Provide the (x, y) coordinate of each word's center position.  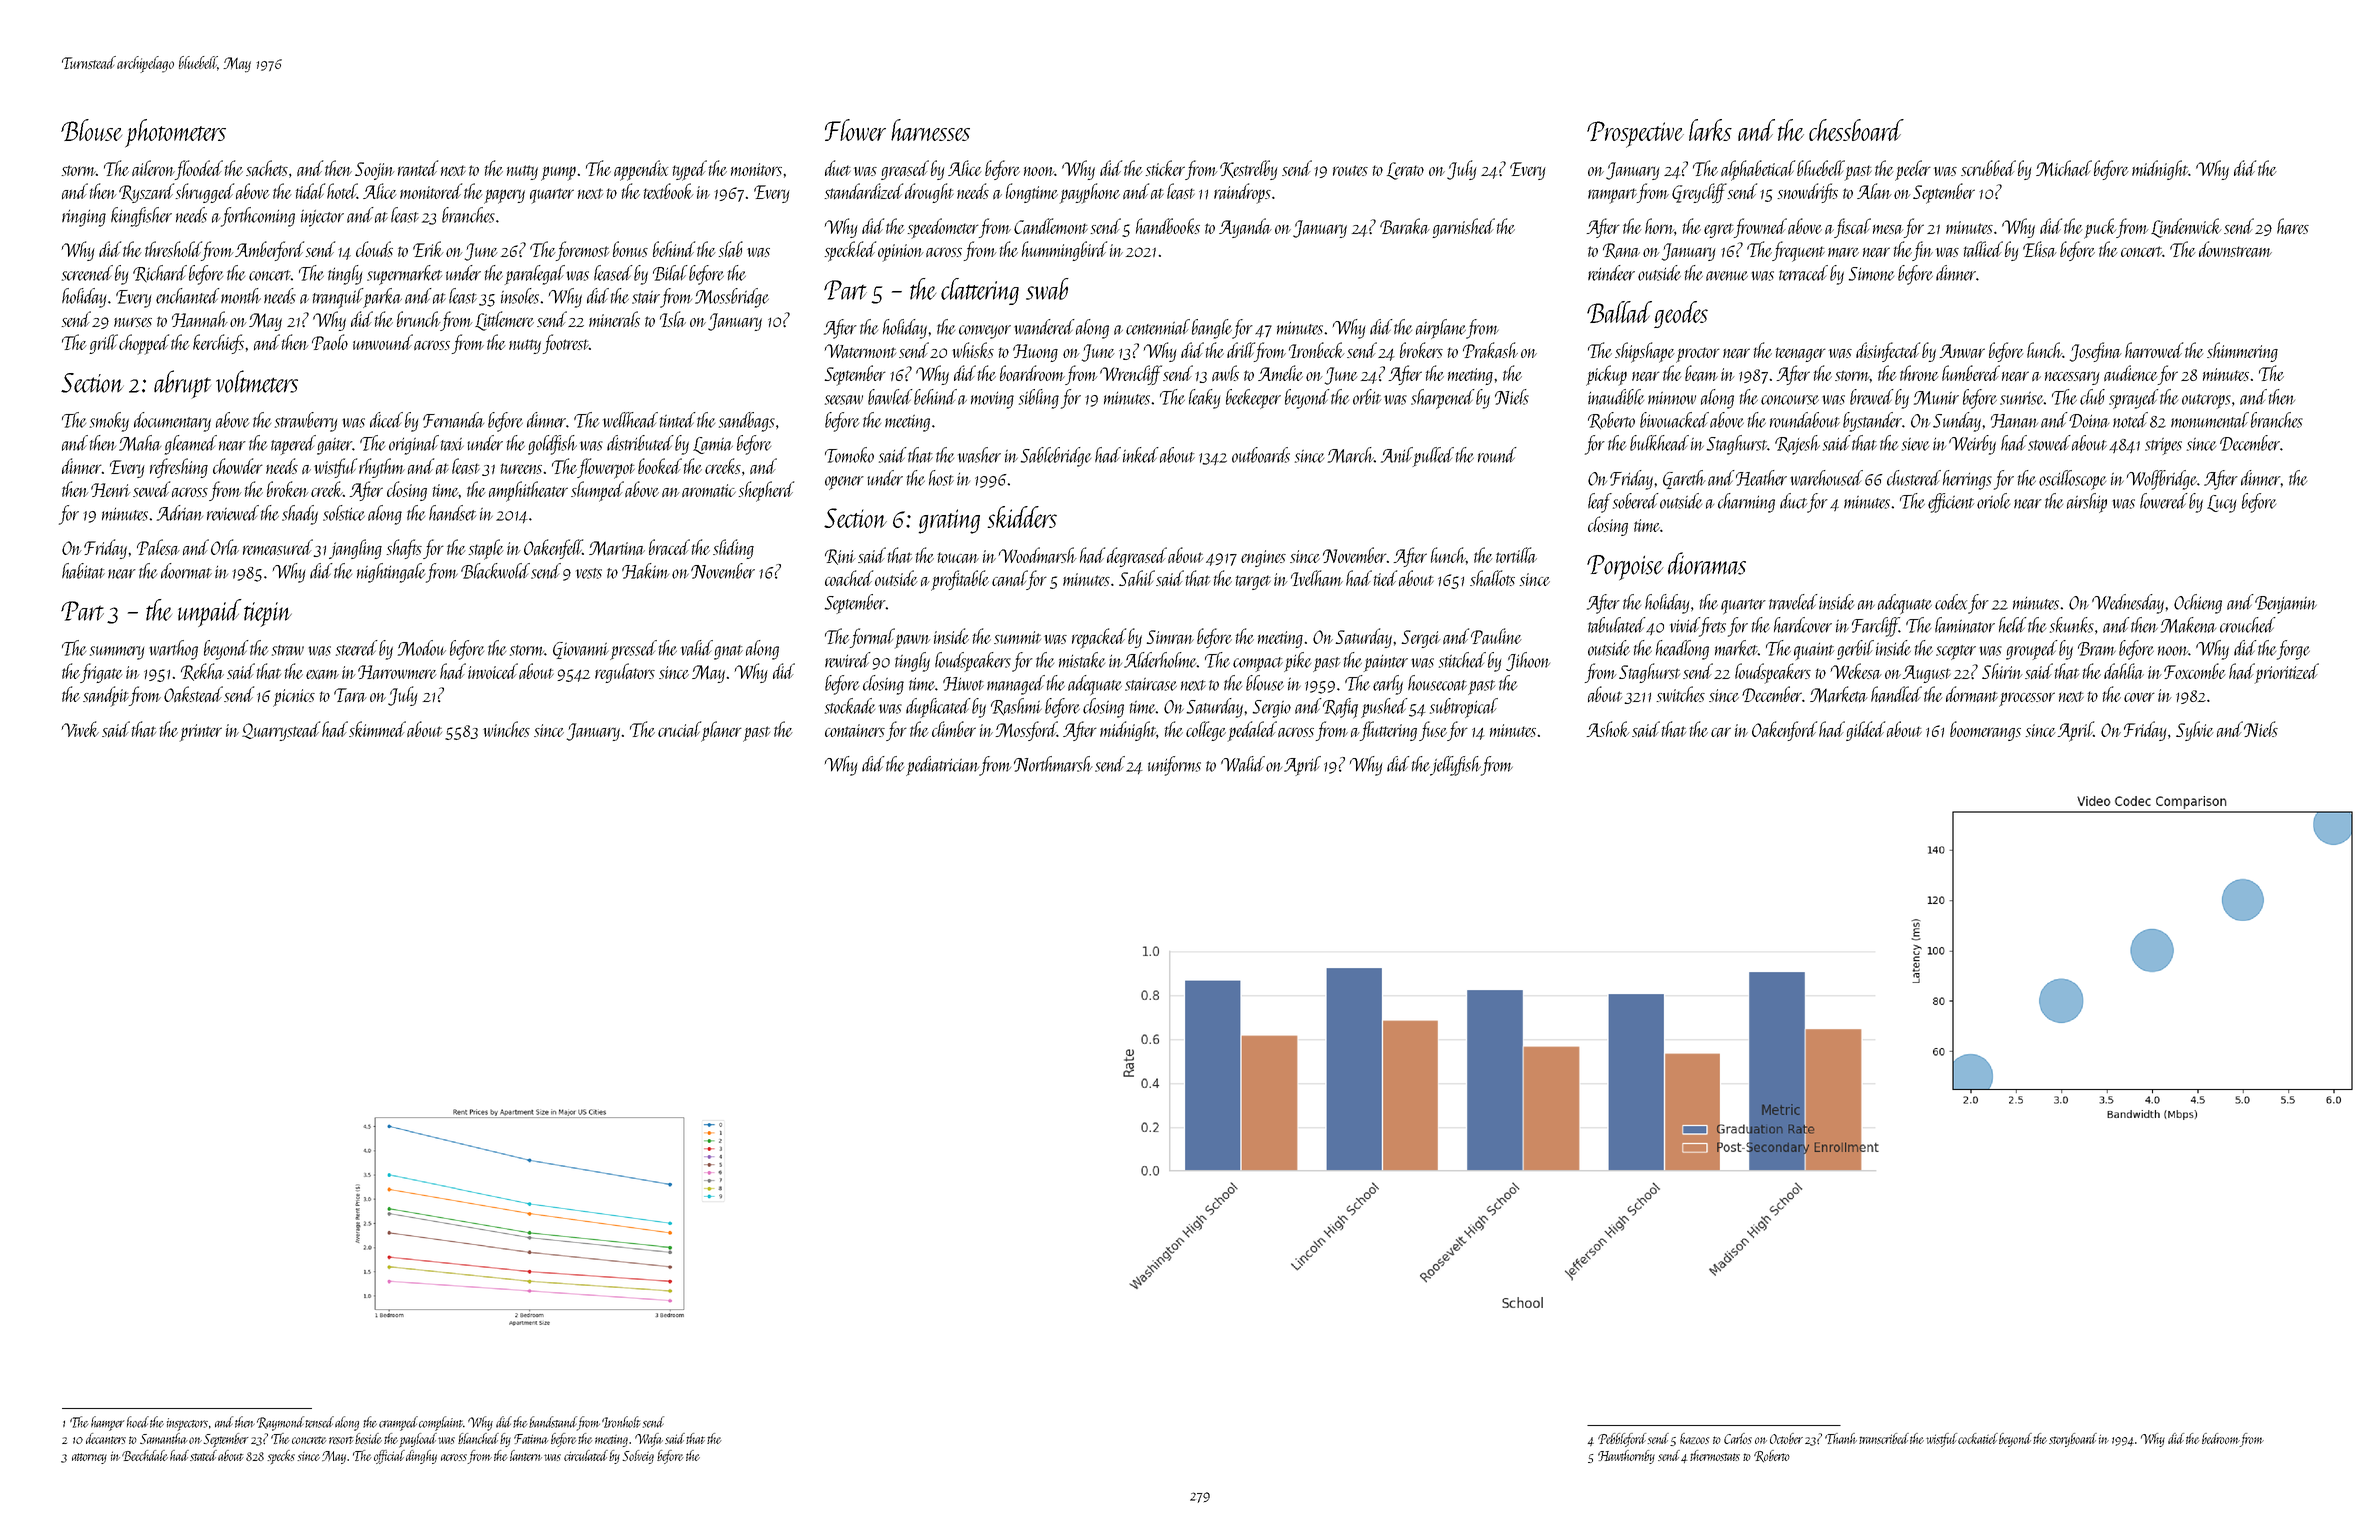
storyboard (2073, 1440)
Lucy (2221, 504)
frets (1713, 627)
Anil (1397, 455)
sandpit (106, 696)
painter (1385, 663)
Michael (2064, 168)
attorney (89, 1458)
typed (690, 170)
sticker (1165, 168)
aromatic (709, 490)
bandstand (553, 1422)
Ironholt (621, 1422)
